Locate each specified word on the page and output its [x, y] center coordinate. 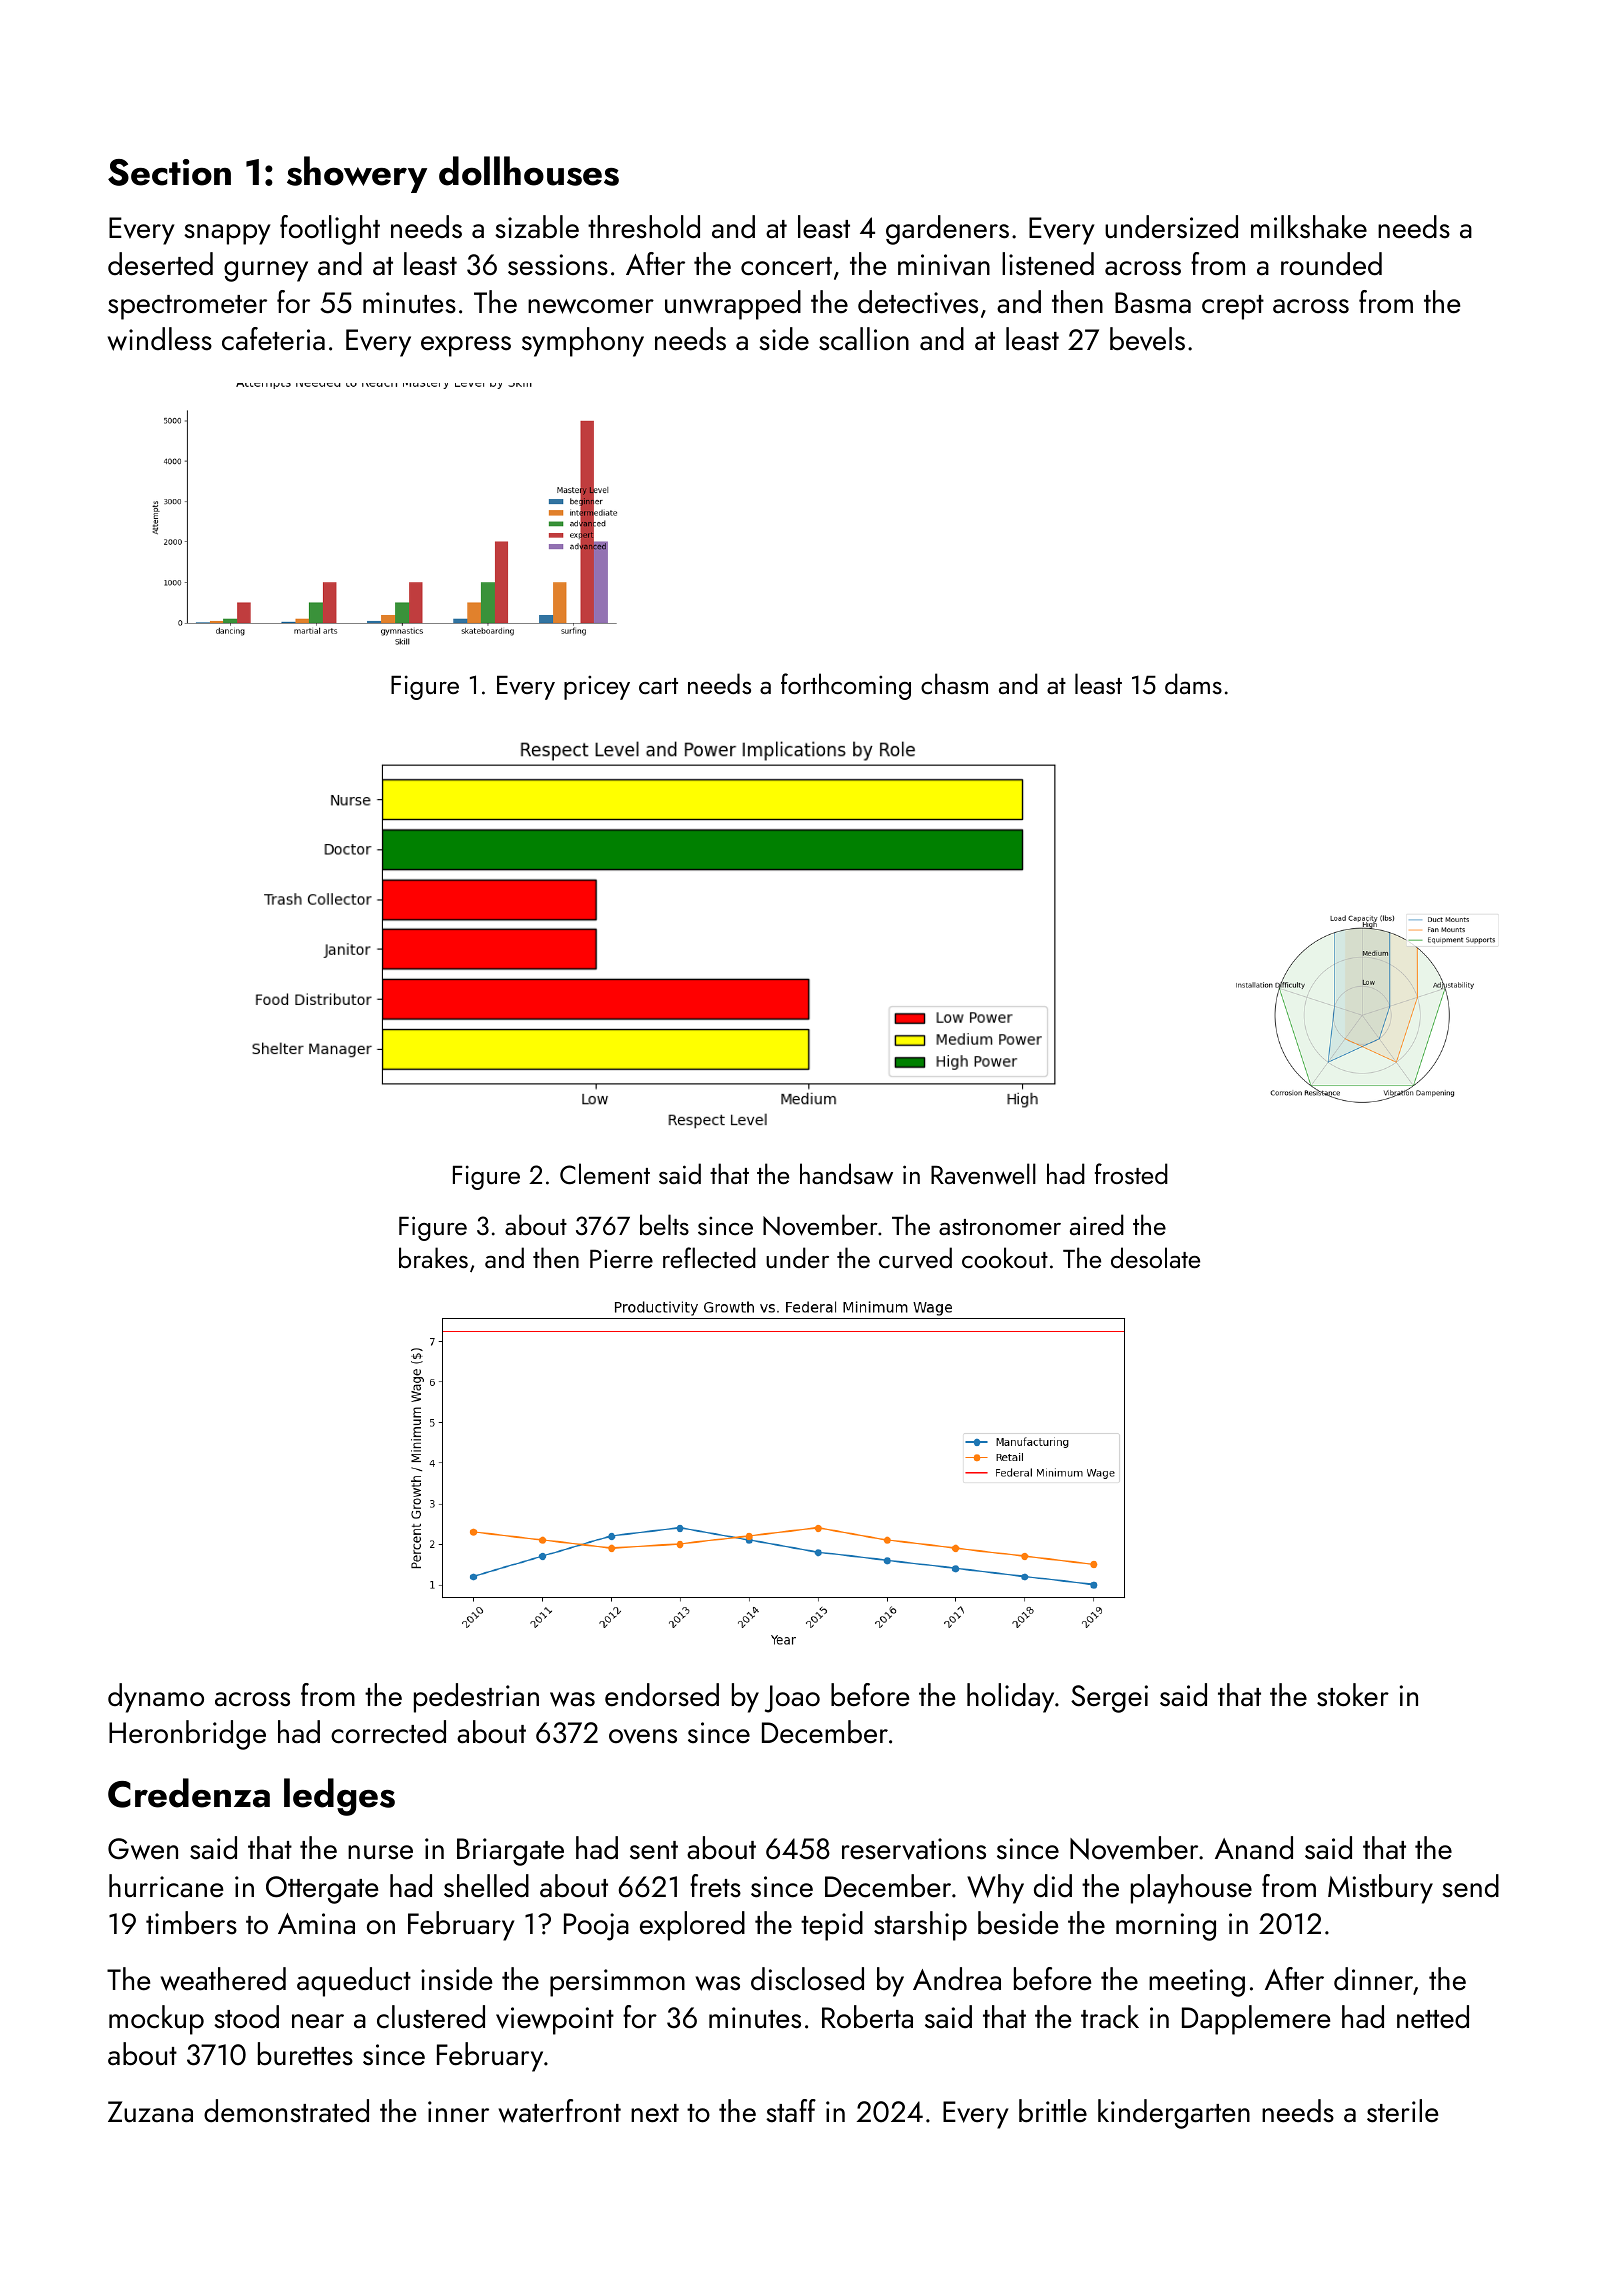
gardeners [947, 230]
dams [1193, 683]
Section [169, 172]
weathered [223, 1979]
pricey [597, 687]
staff [791, 2111]
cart [658, 686]
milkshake [1309, 227]
